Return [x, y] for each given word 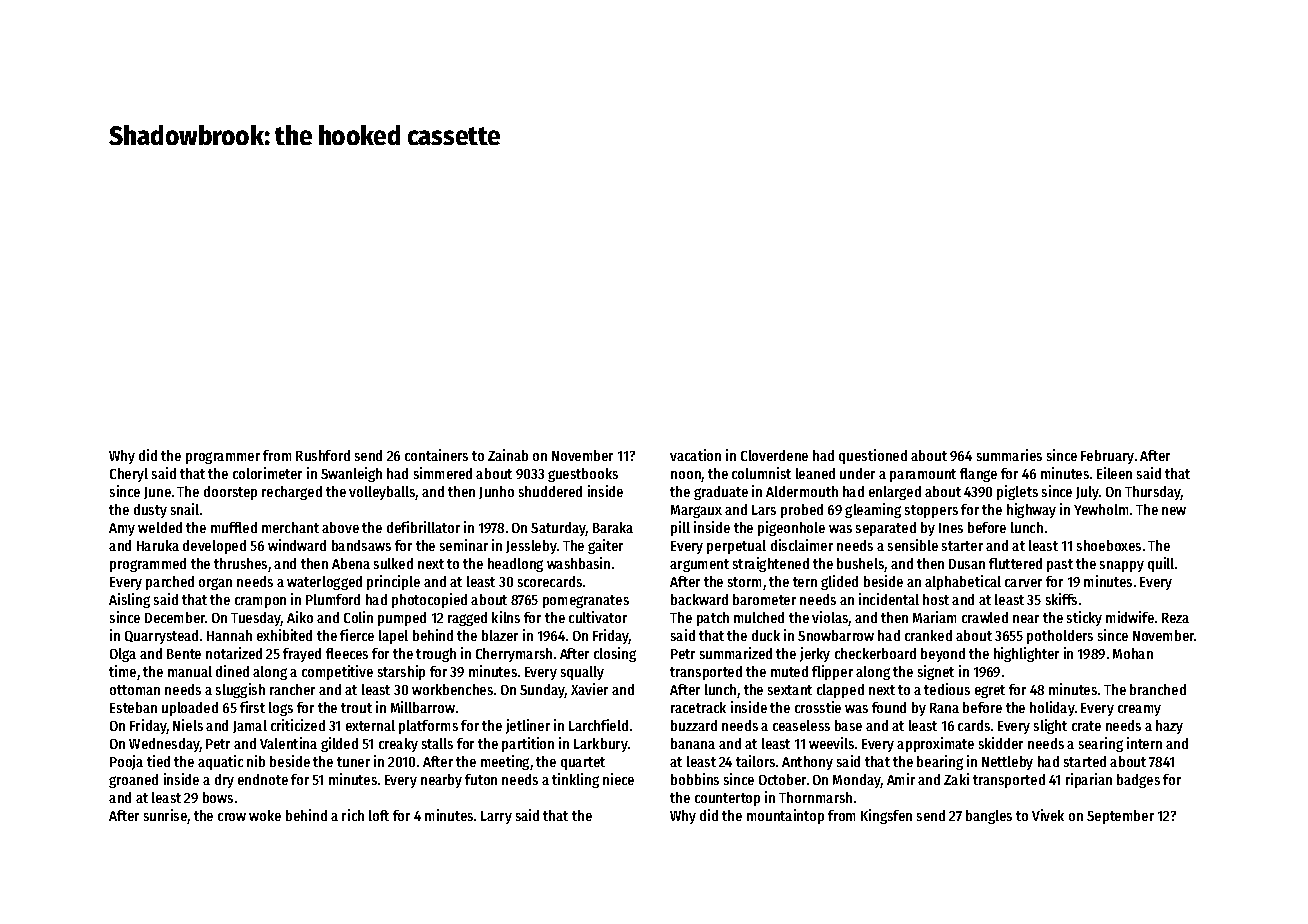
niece [618, 779]
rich [353, 815]
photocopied [429, 600]
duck [766, 635]
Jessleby [531, 547]
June [157, 493]
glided [839, 582]
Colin [358, 617]
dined [232, 671]
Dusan [967, 564]
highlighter [1026, 654]
